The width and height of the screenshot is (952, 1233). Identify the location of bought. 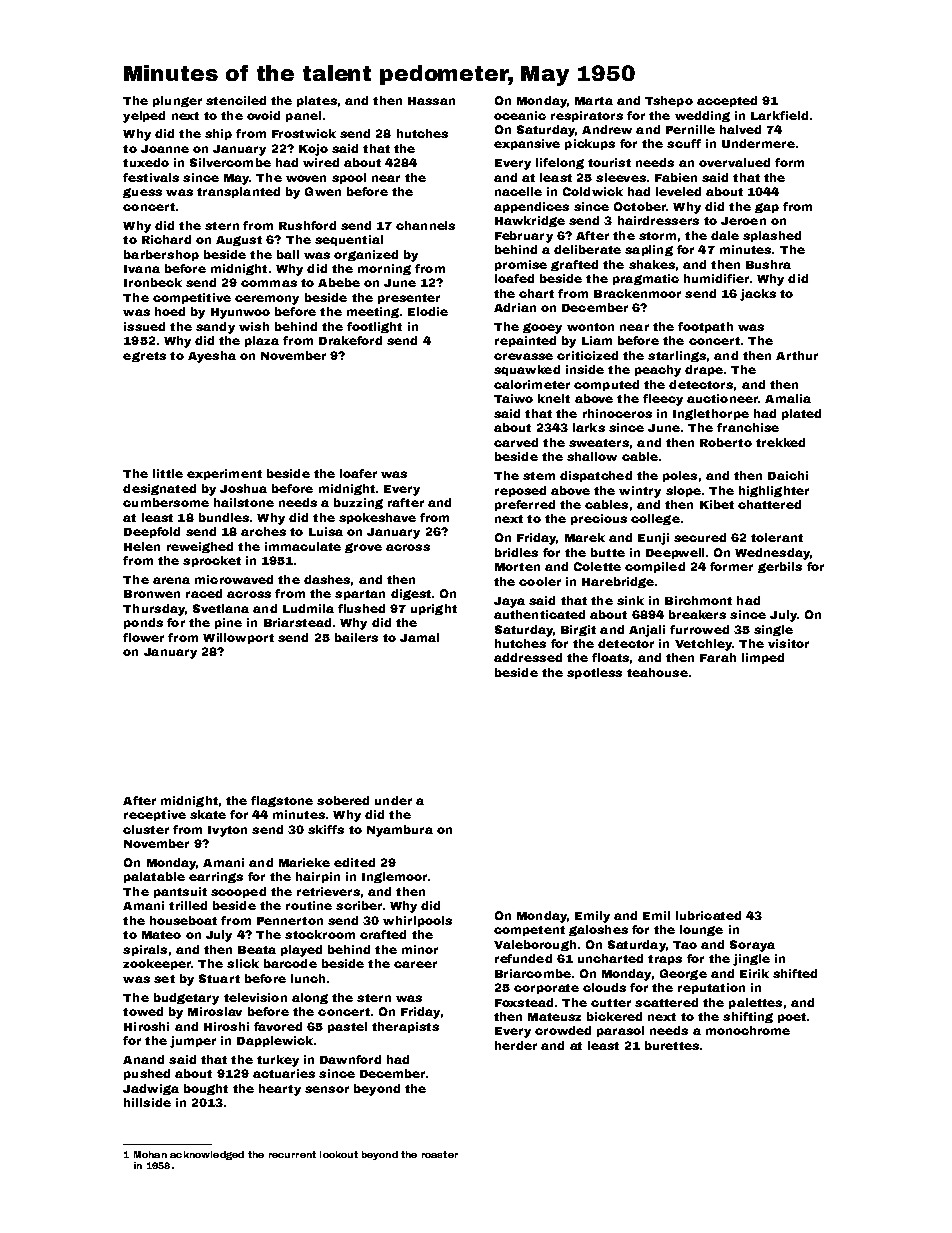
(206, 1089).
